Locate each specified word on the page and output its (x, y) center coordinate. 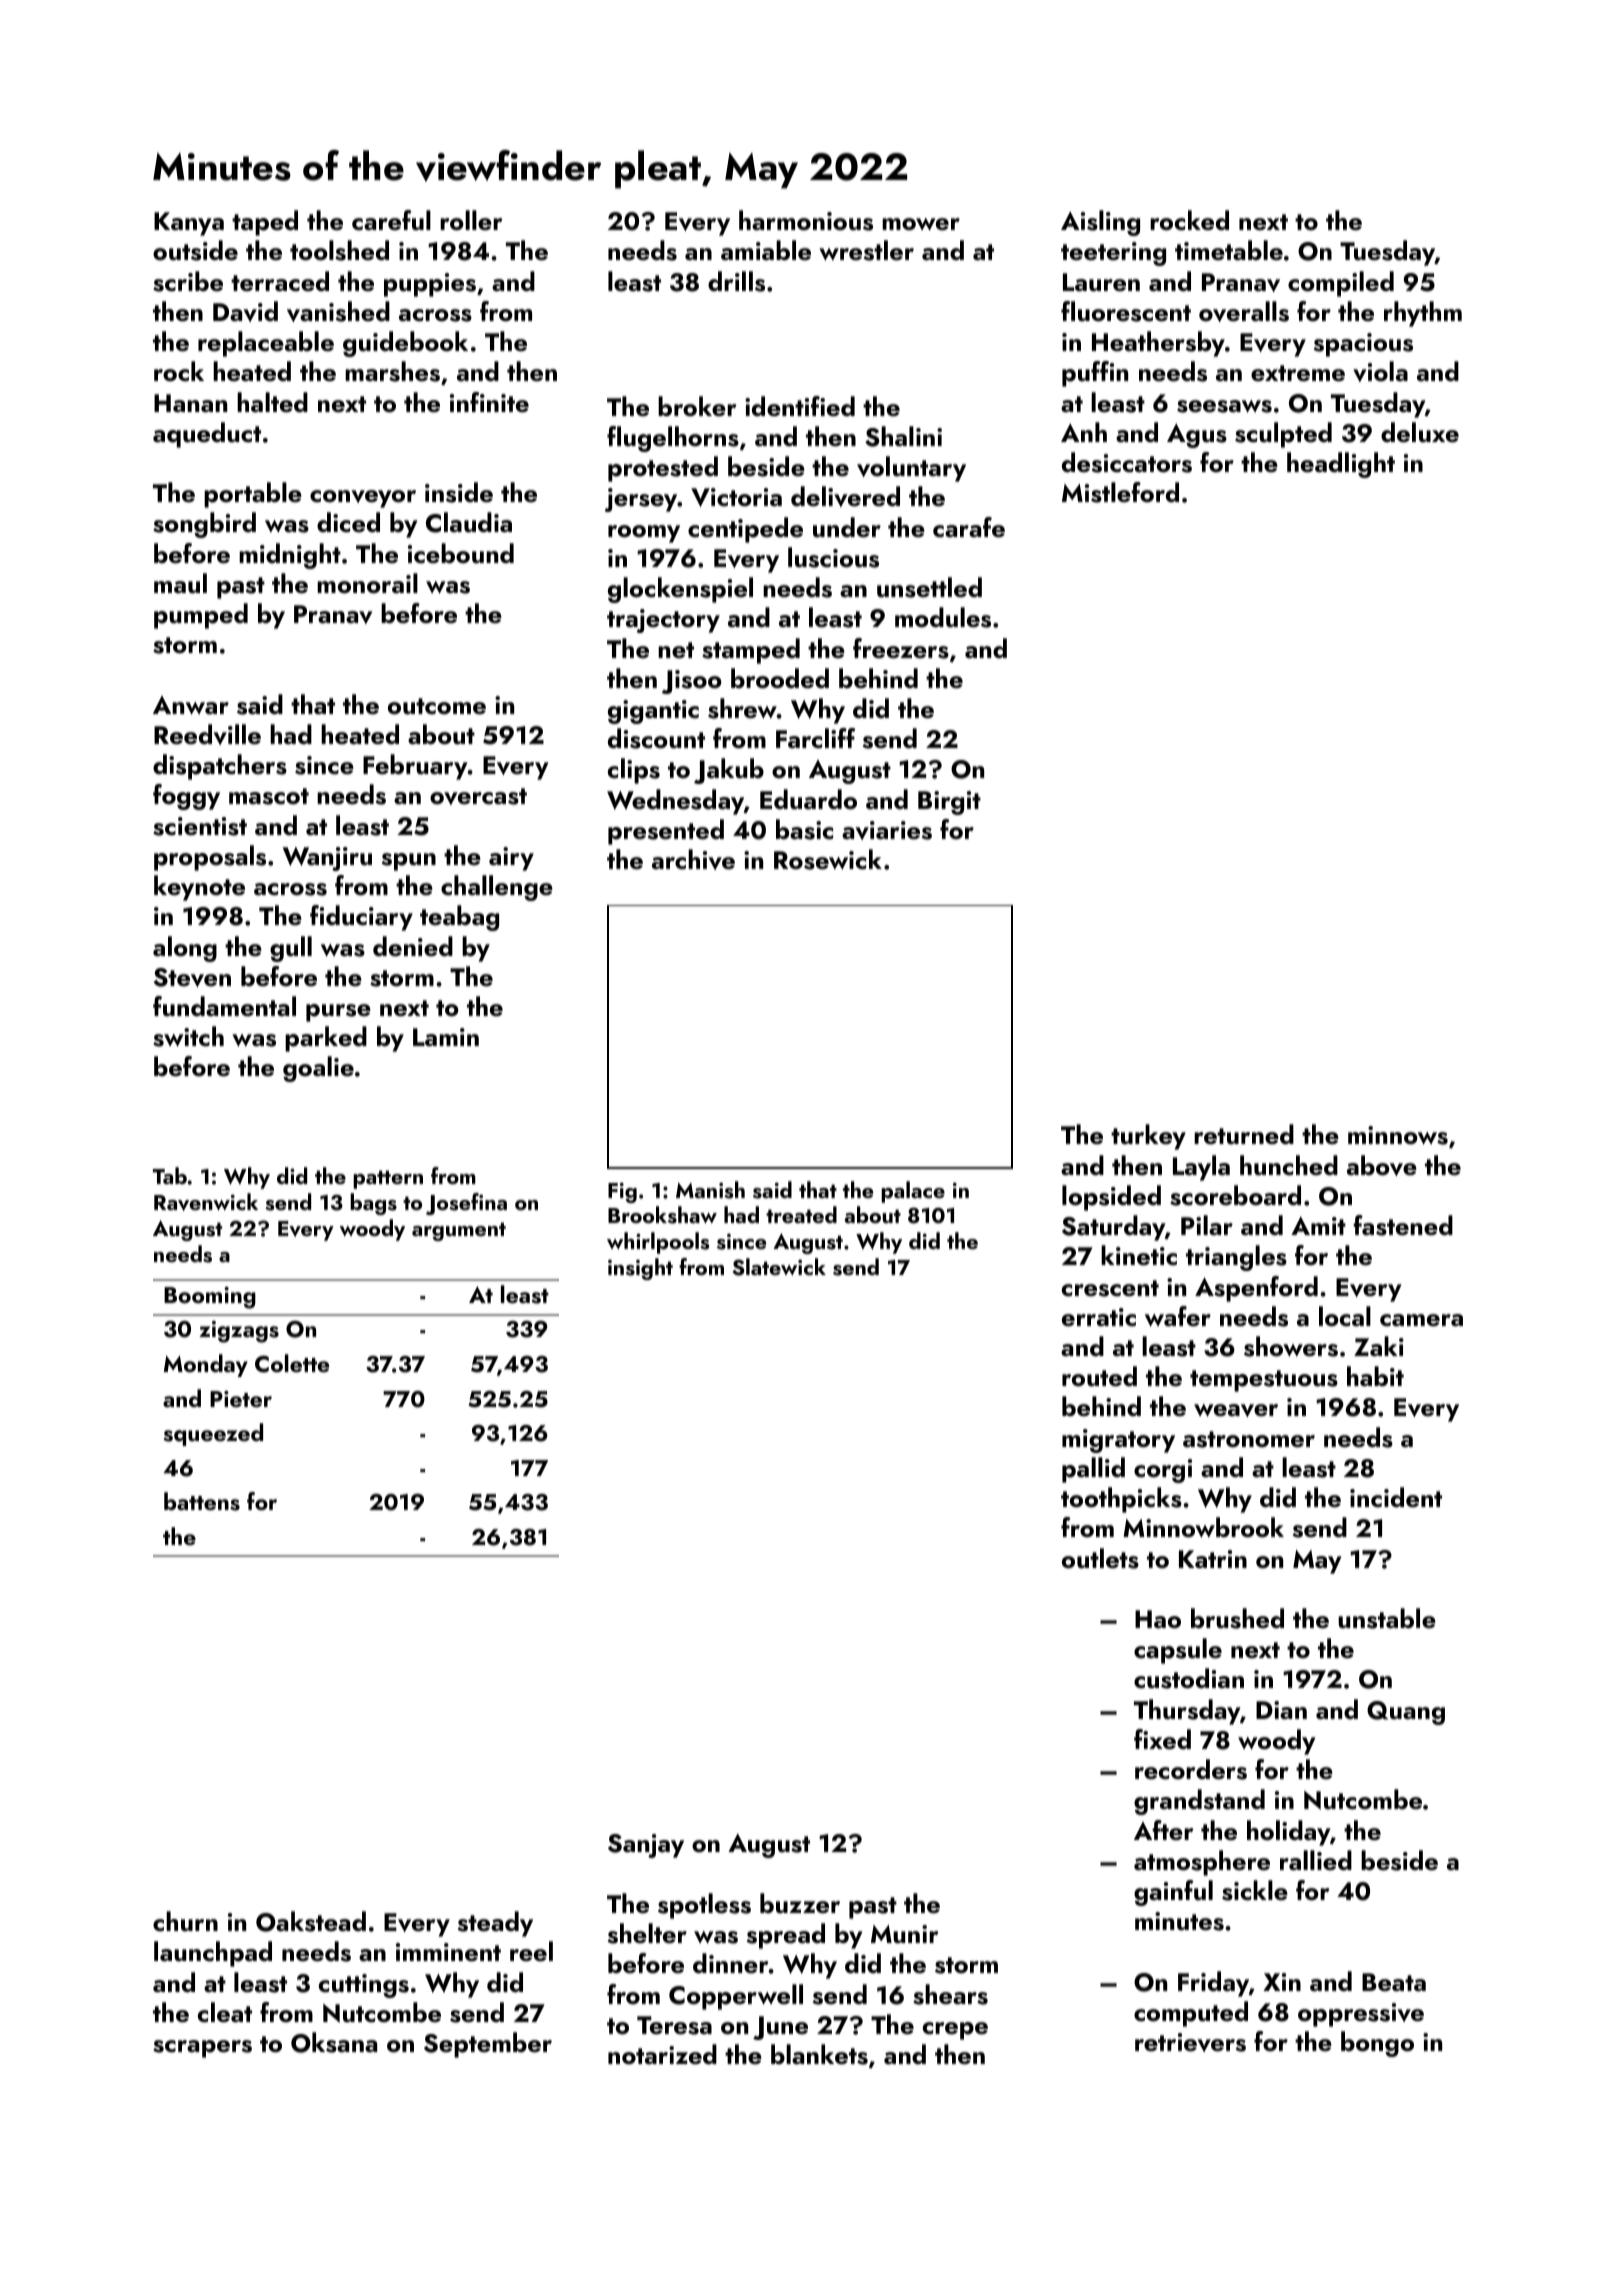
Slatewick (779, 1267)
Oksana (334, 2042)
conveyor (363, 499)
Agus (1197, 435)
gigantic (653, 712)
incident (1396, 1497)
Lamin (446, 1037)
